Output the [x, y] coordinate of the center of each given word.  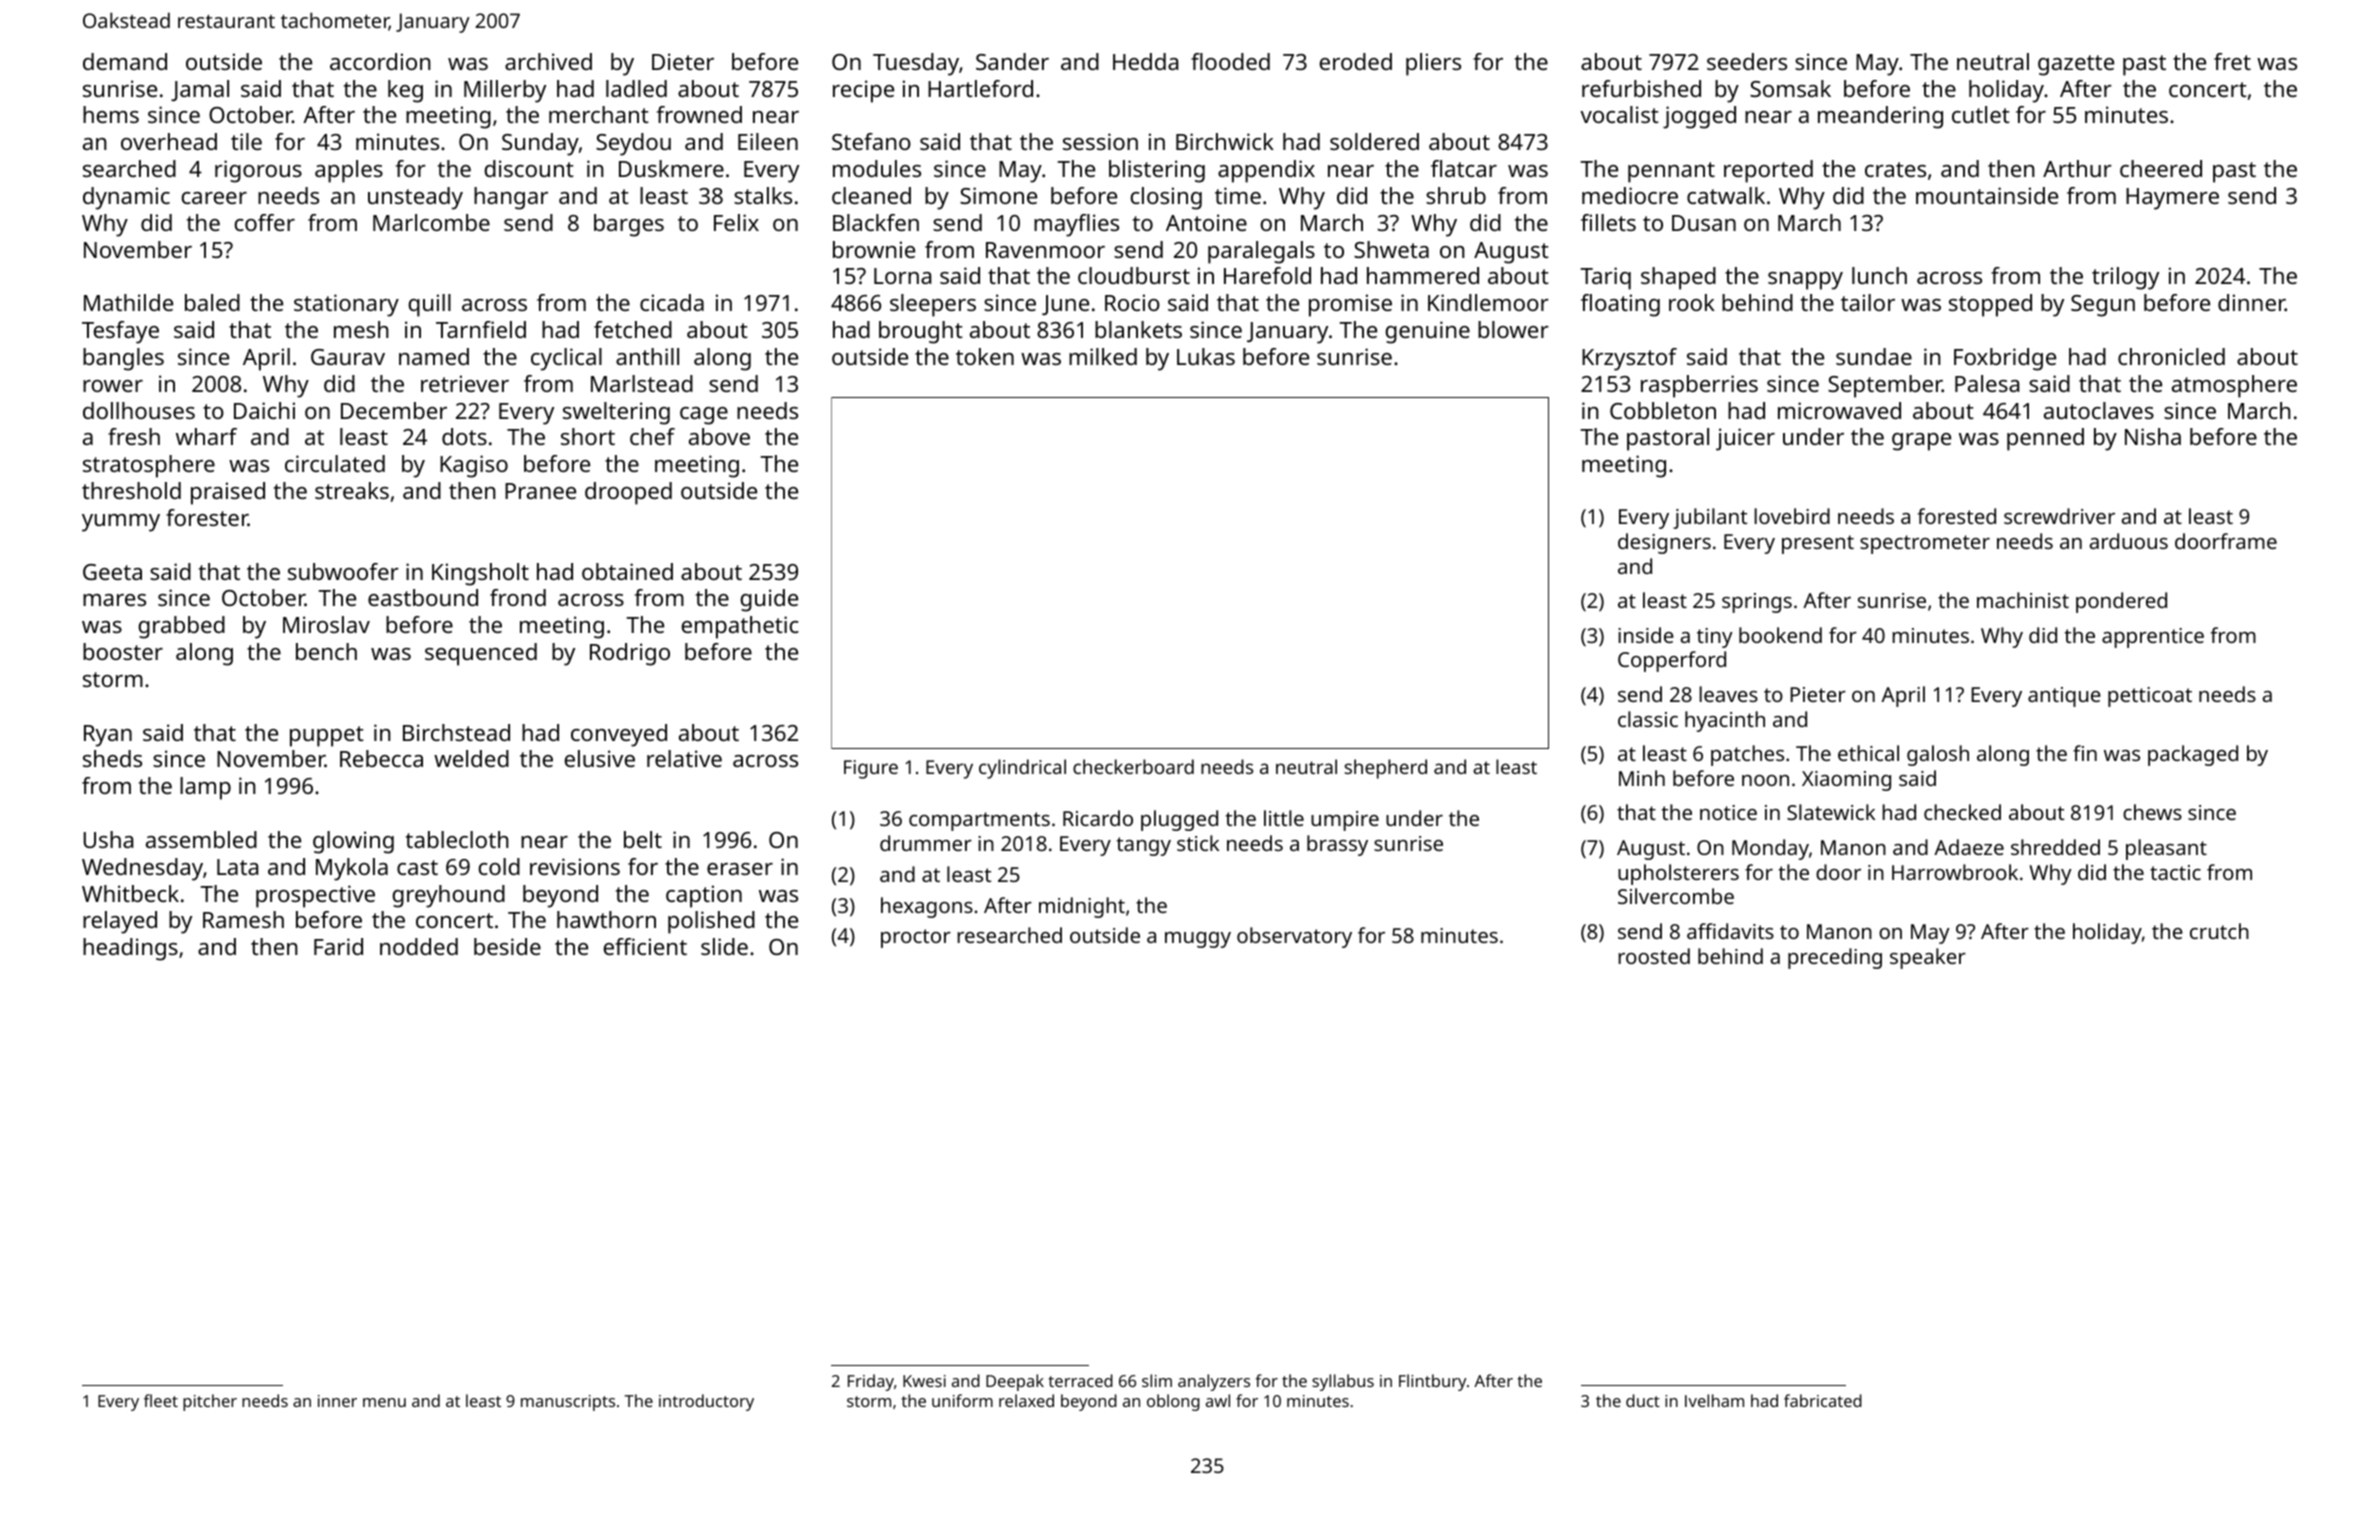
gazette [2076, 65]
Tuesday [916, 64]
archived [548, 61]
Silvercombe [1676, 896]
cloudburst [1134, 275]
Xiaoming [1846, 781]
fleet [161, 1400]
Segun [2103, 306]
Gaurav [348, 357]
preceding [1835, 958]
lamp [205, 788]
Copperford [1672, 661]
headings [130, 949]
